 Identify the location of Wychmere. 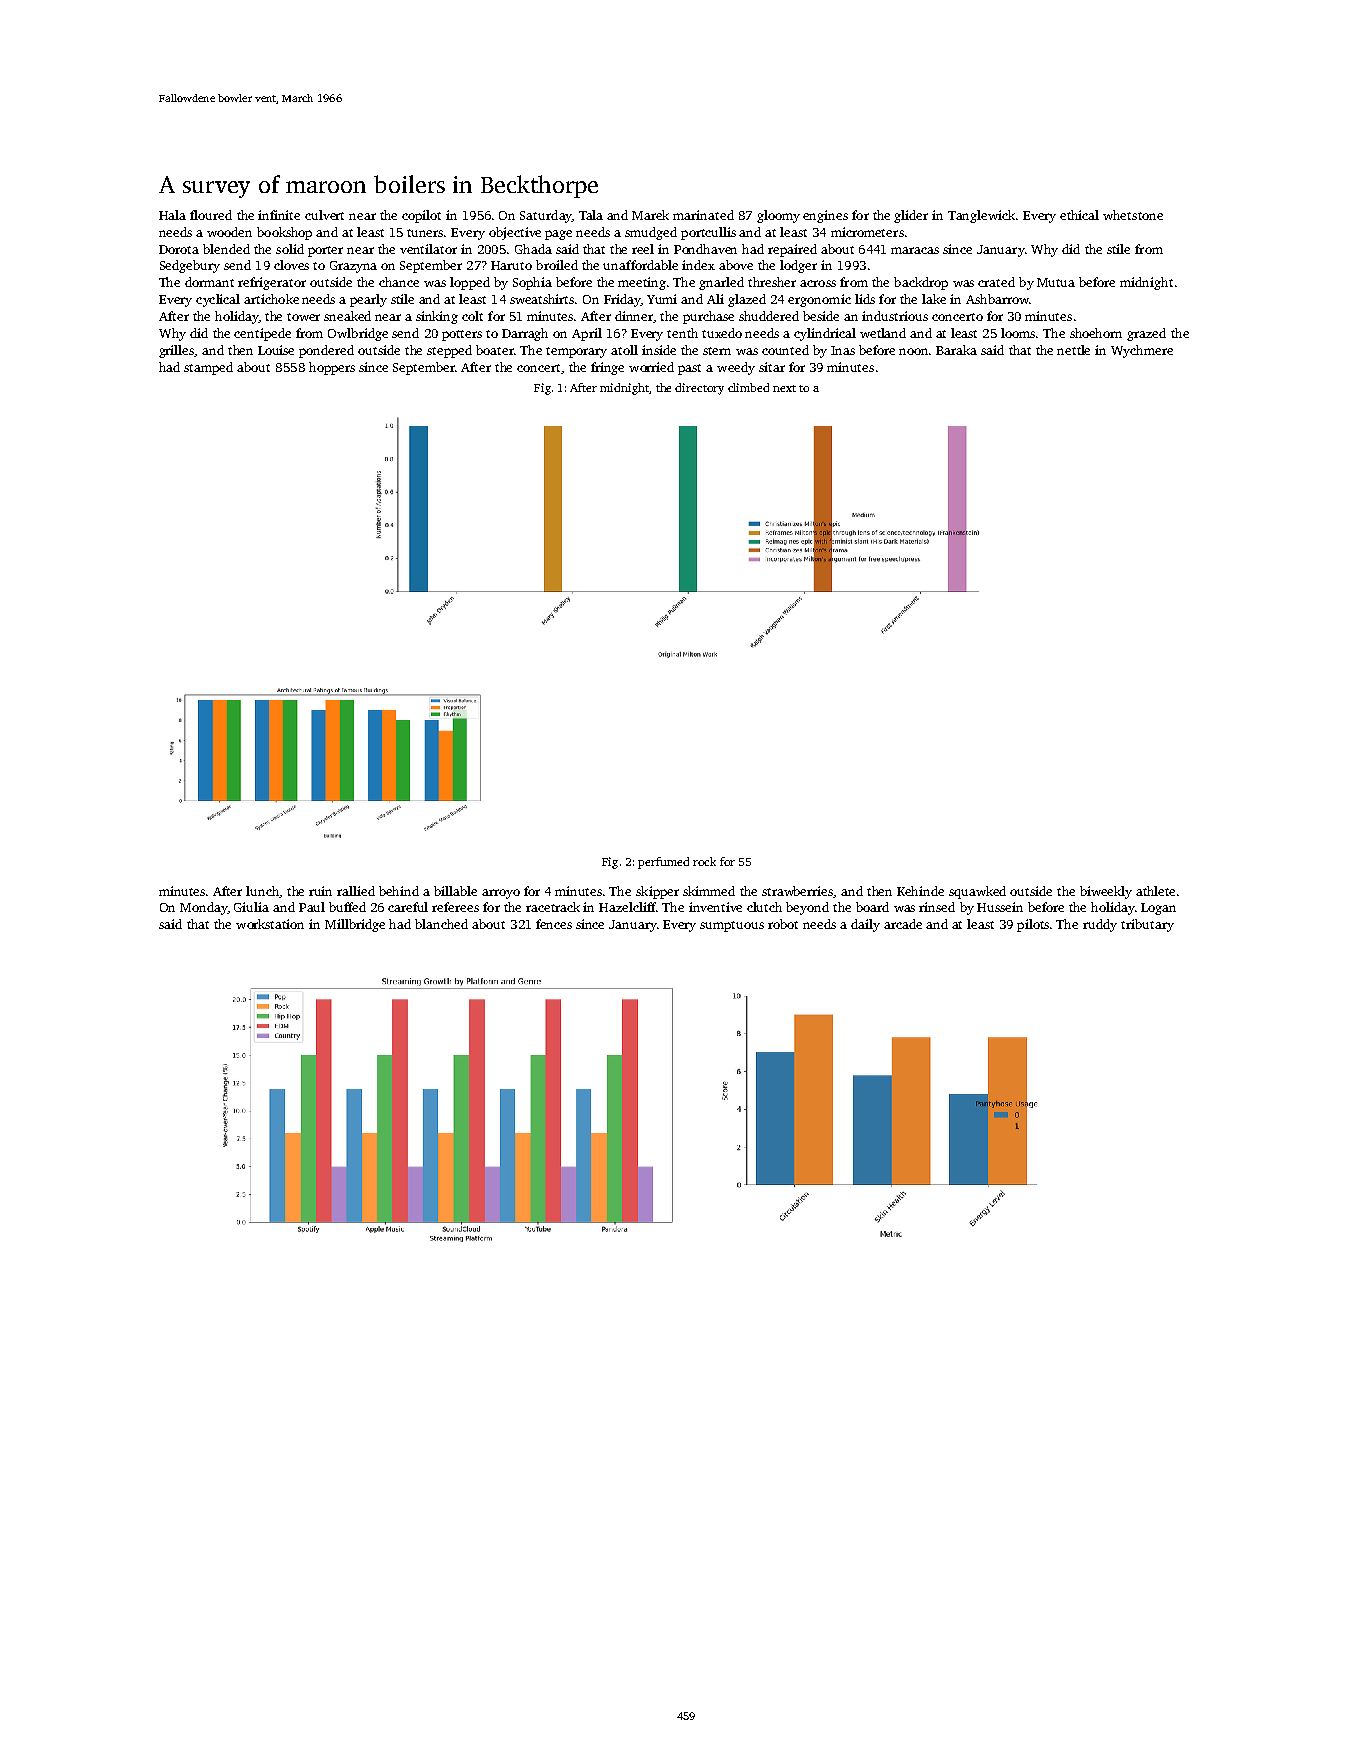
(1142, 351).
